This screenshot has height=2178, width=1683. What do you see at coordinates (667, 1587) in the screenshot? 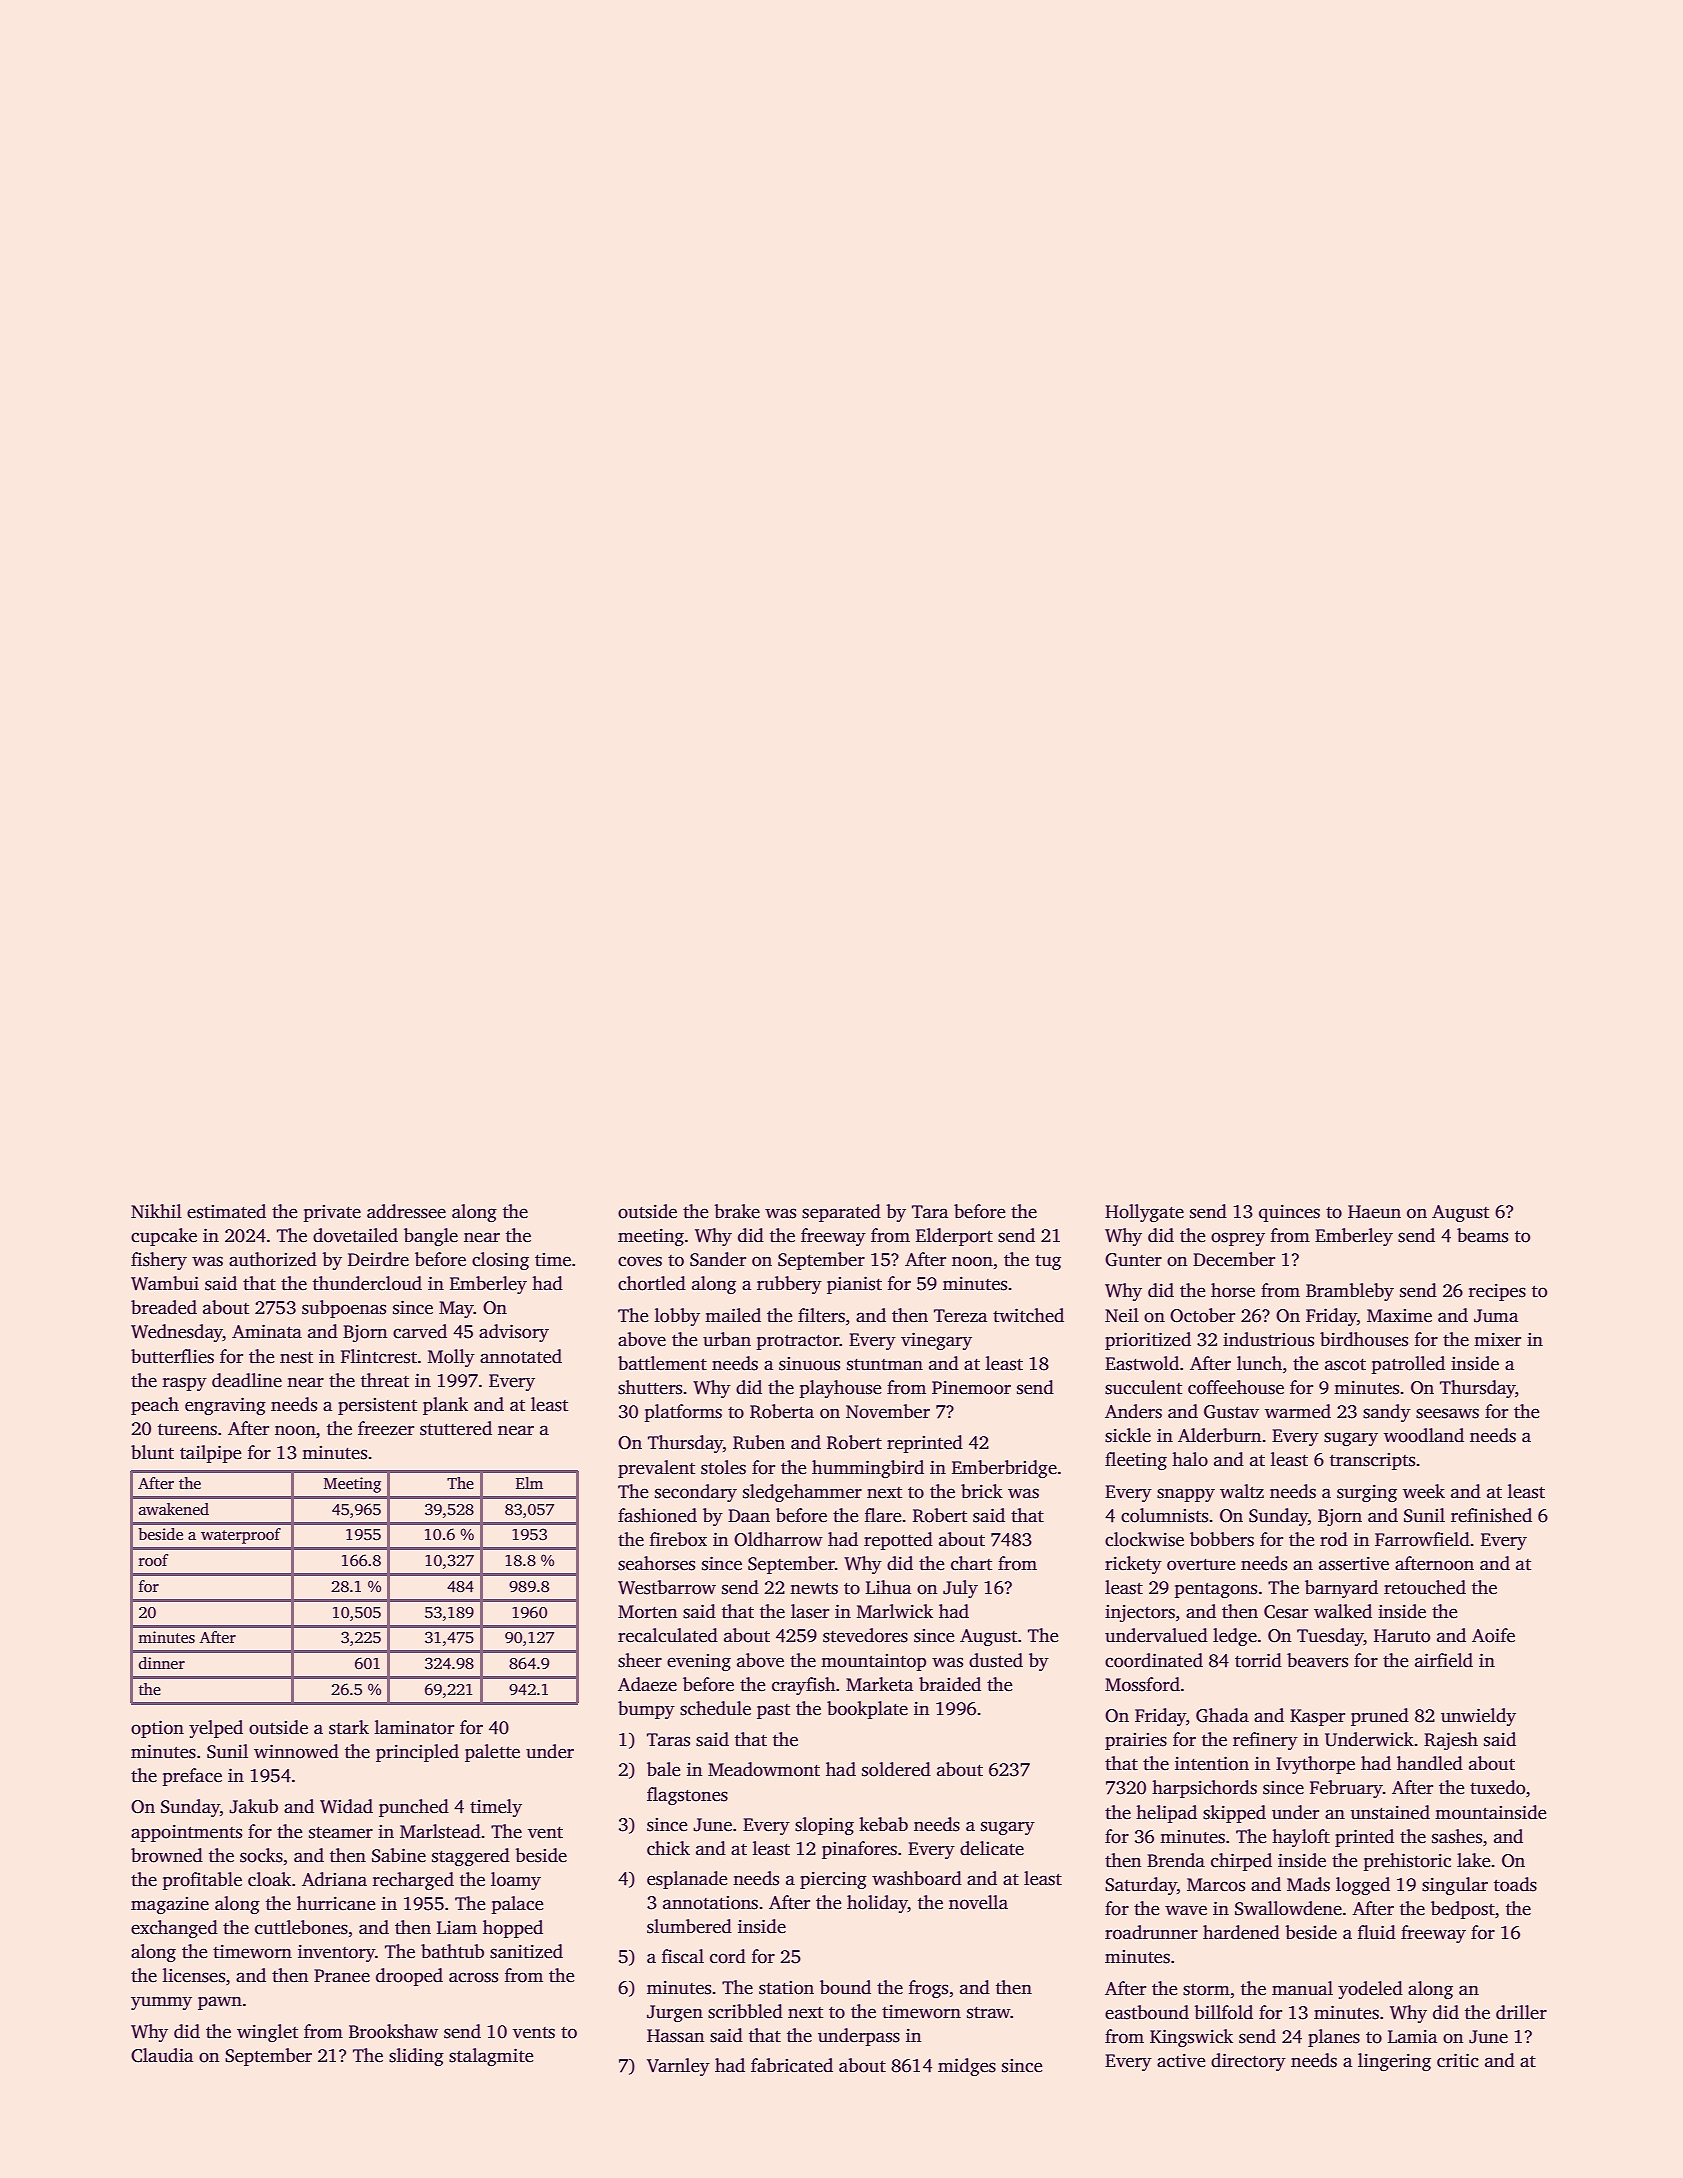
I see `Westbarrow` at bounding box center [667, 1587].
